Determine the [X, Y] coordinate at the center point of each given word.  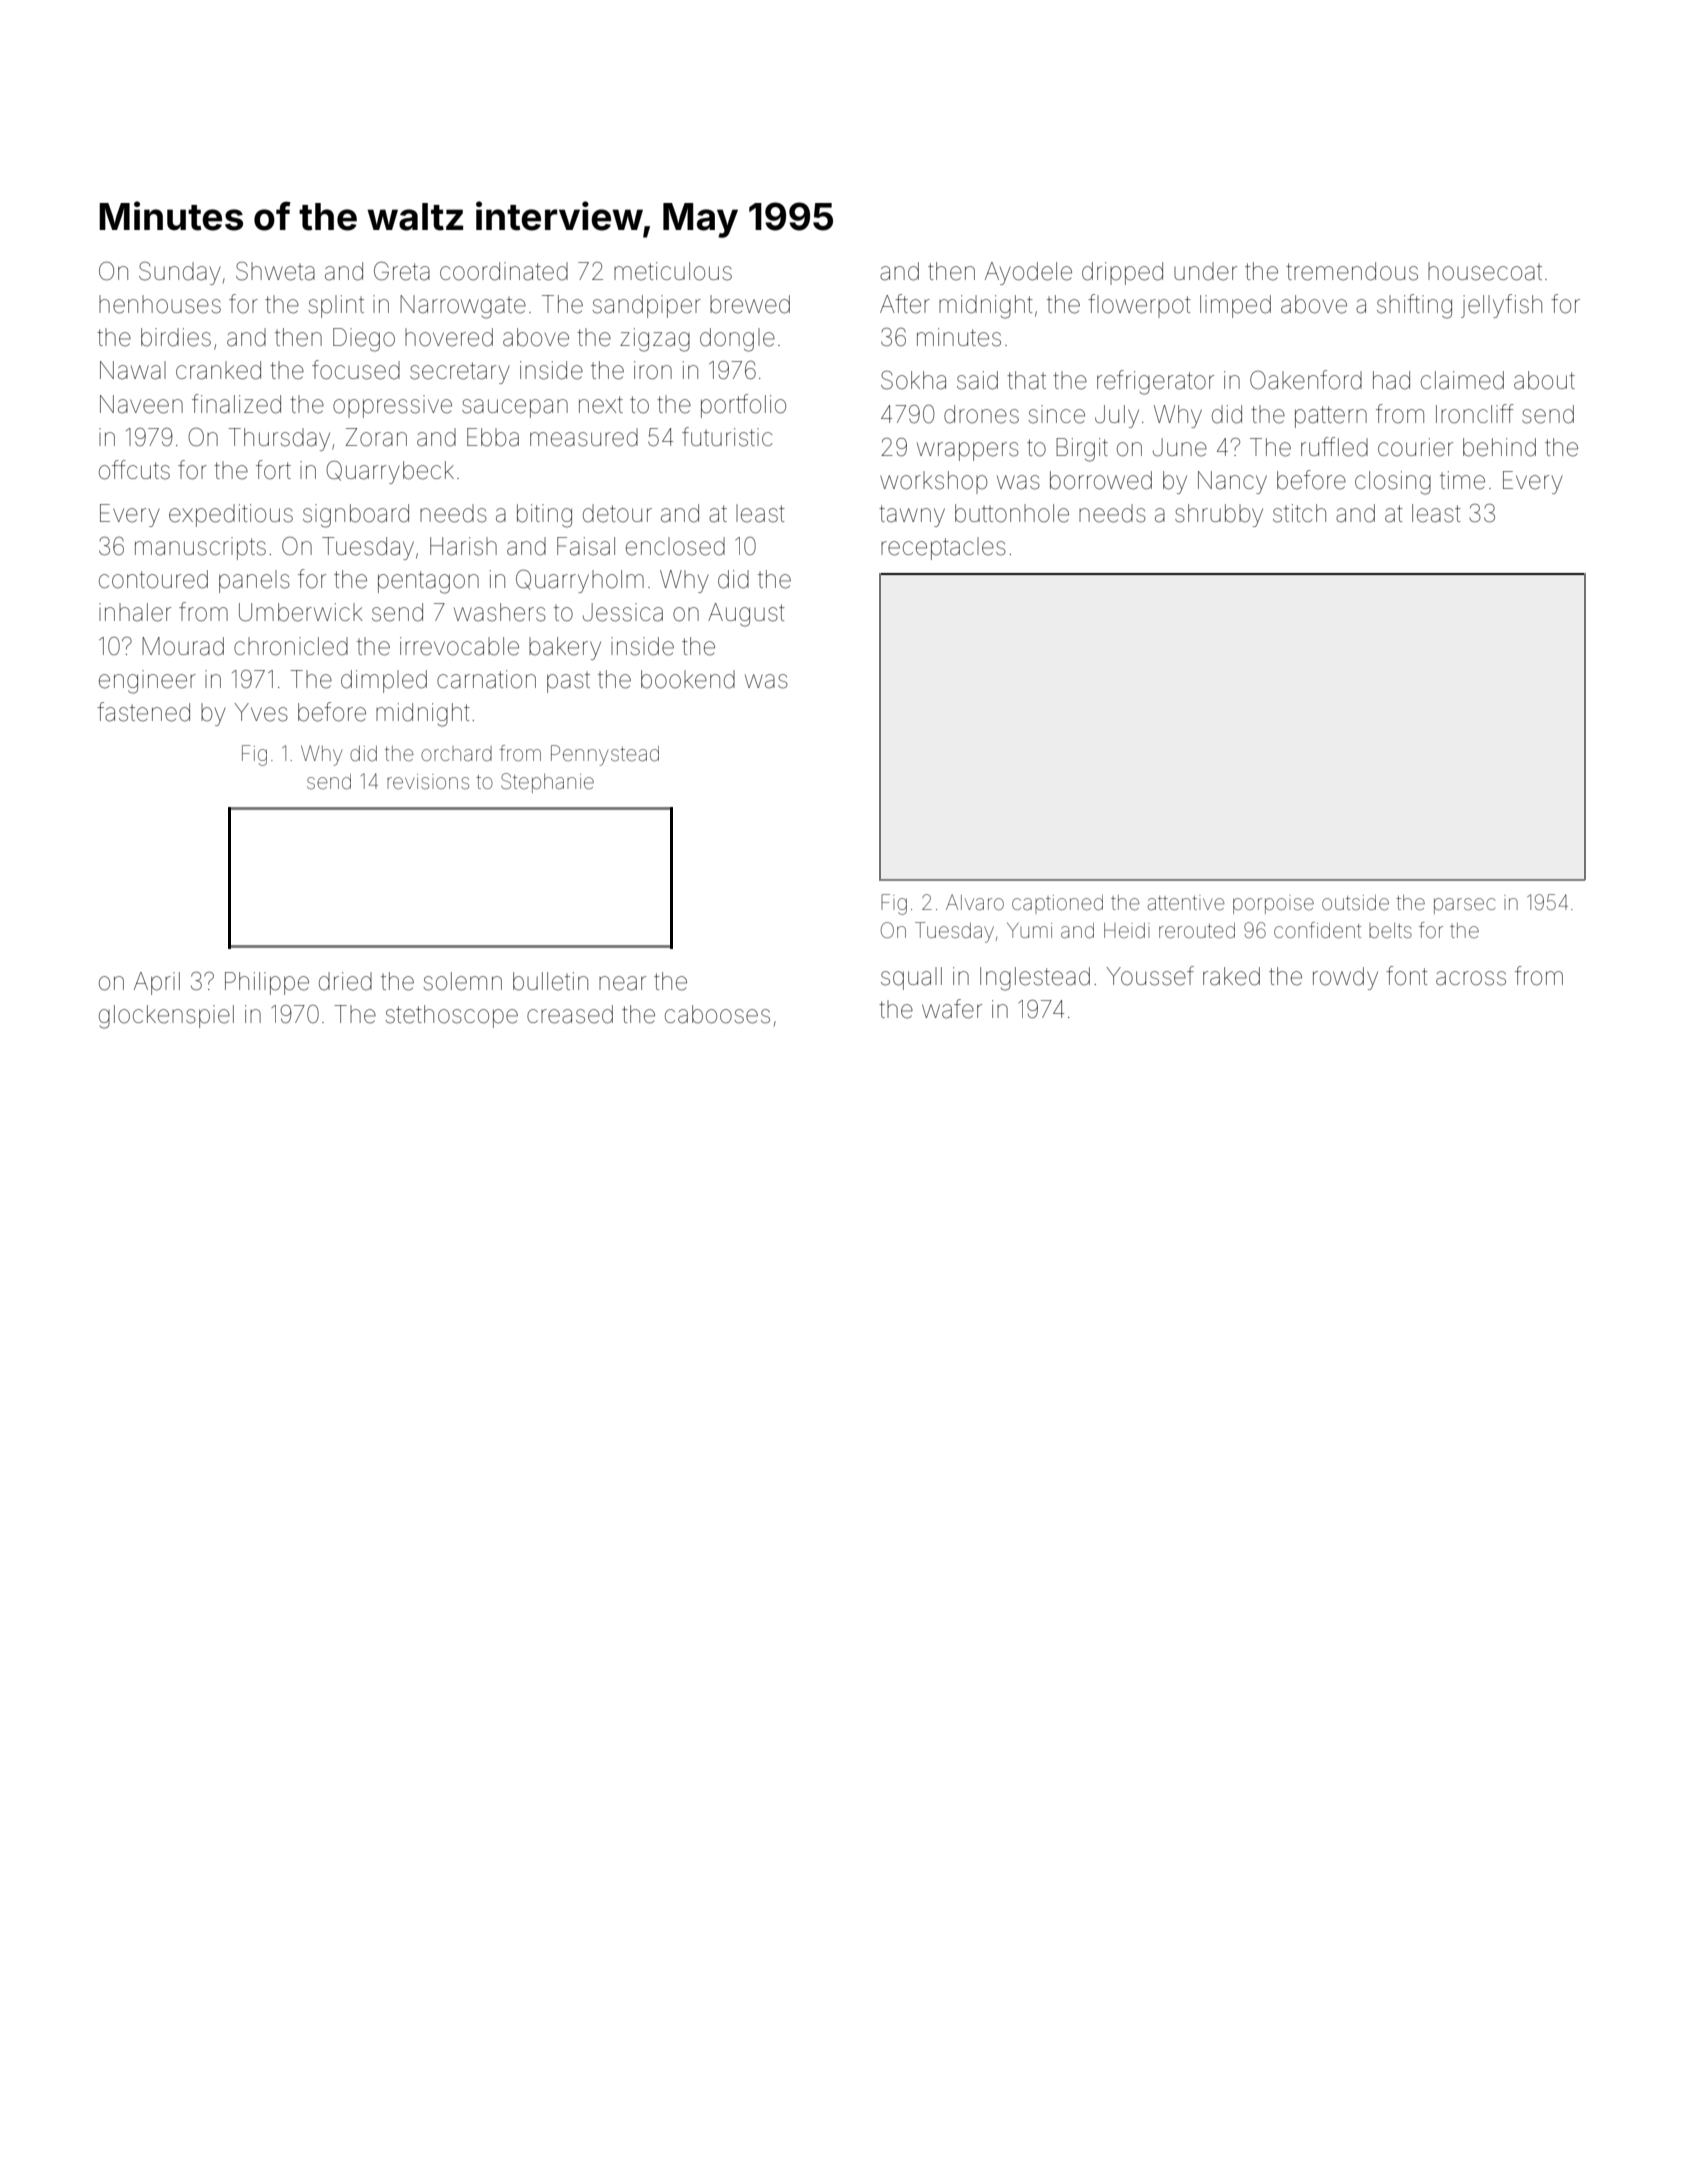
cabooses [717, 1014]
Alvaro [975, 902]
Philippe [267, 983]
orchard [456, 753]
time [1462, 480]
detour [617, 513]
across [1471, 978]
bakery [565, 648]
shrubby [1219, 515]
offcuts [134, 470]
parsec [1464, 906]
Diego [364, 340]
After [905, 304]
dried [345, 981]
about [1544, 380]
